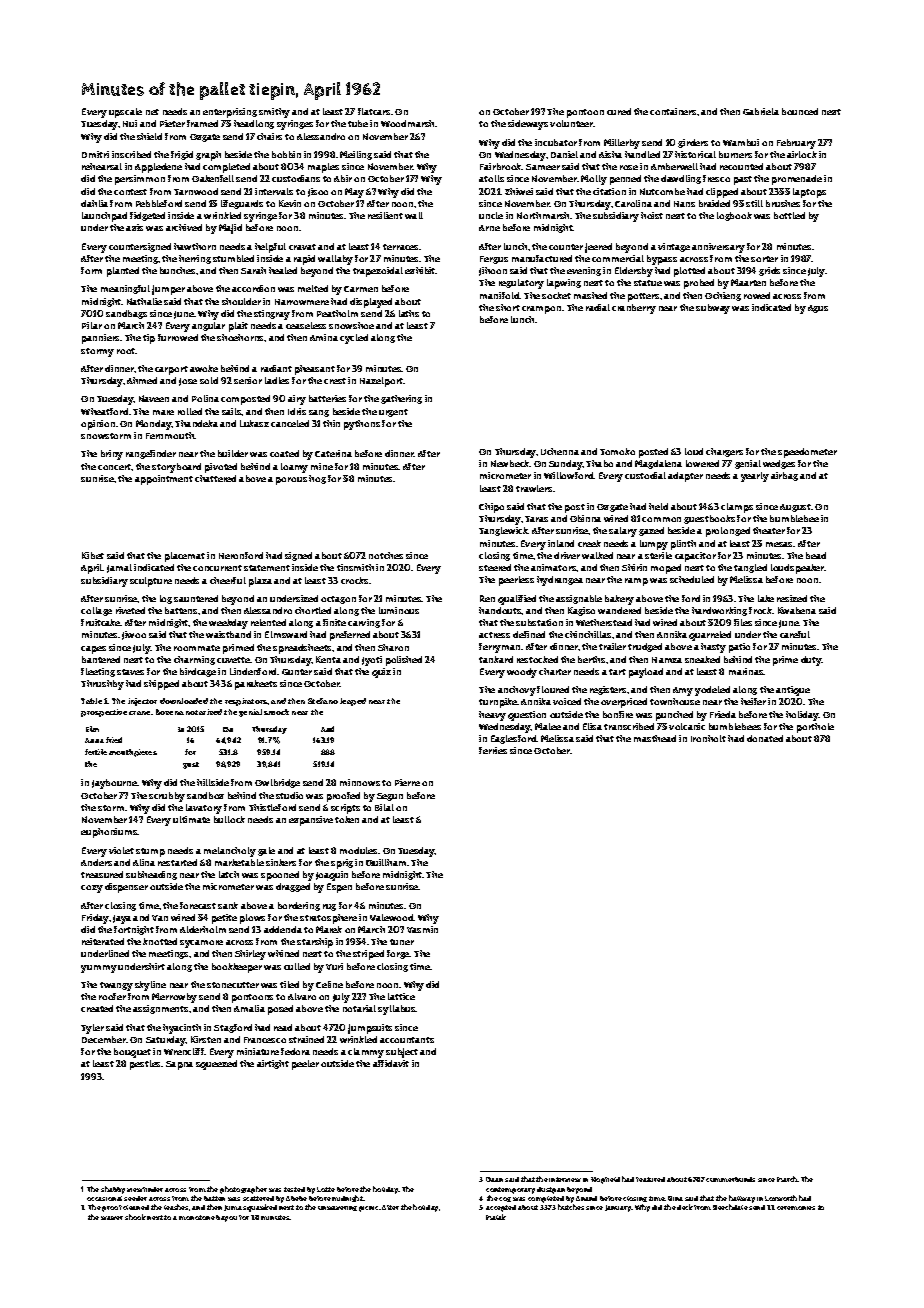 The height and width of the image is (1308, 924). I want to click on inscribed, so click(131, 154).
